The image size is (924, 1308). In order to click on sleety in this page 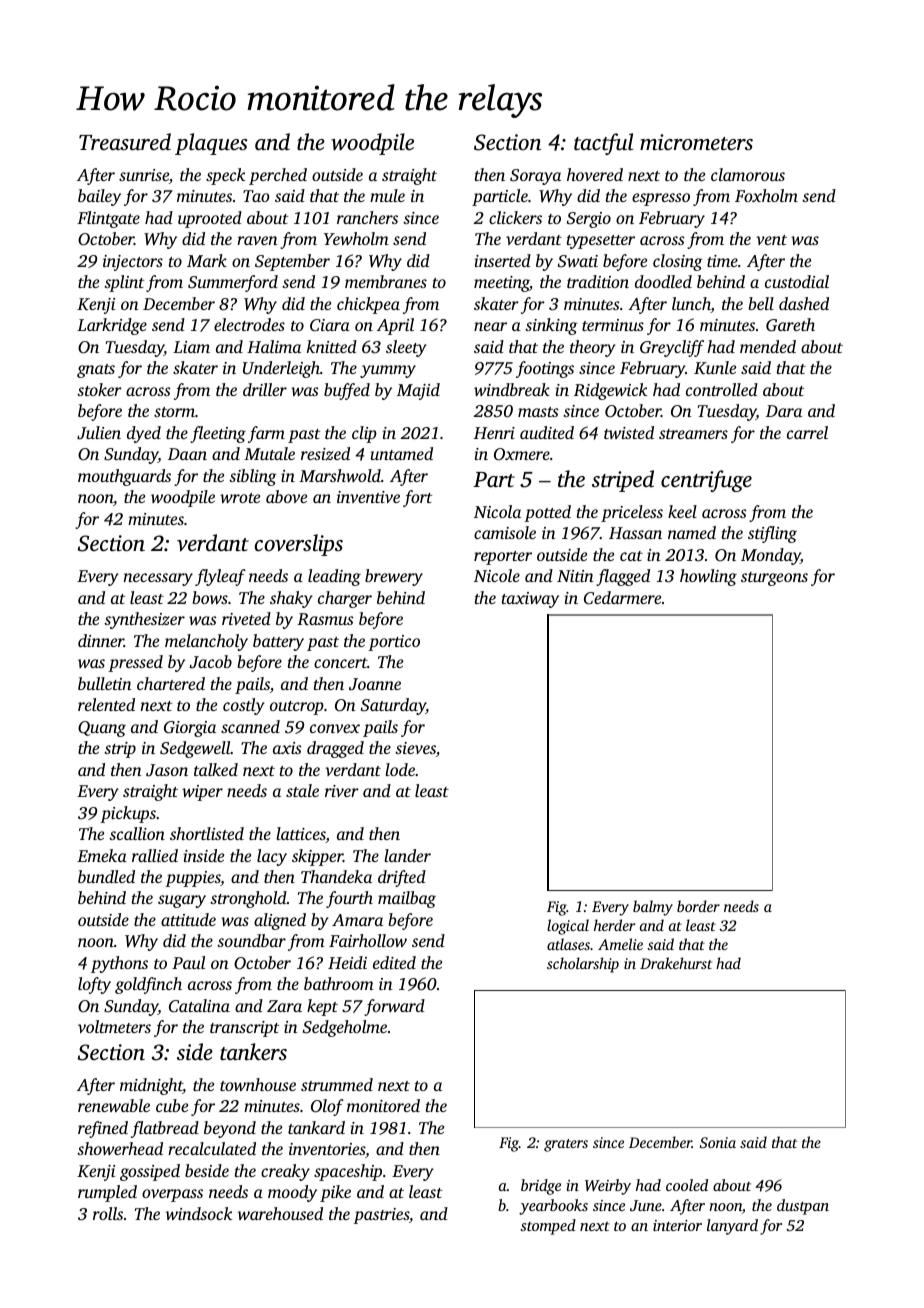, I will do `click(406, 348)`.
